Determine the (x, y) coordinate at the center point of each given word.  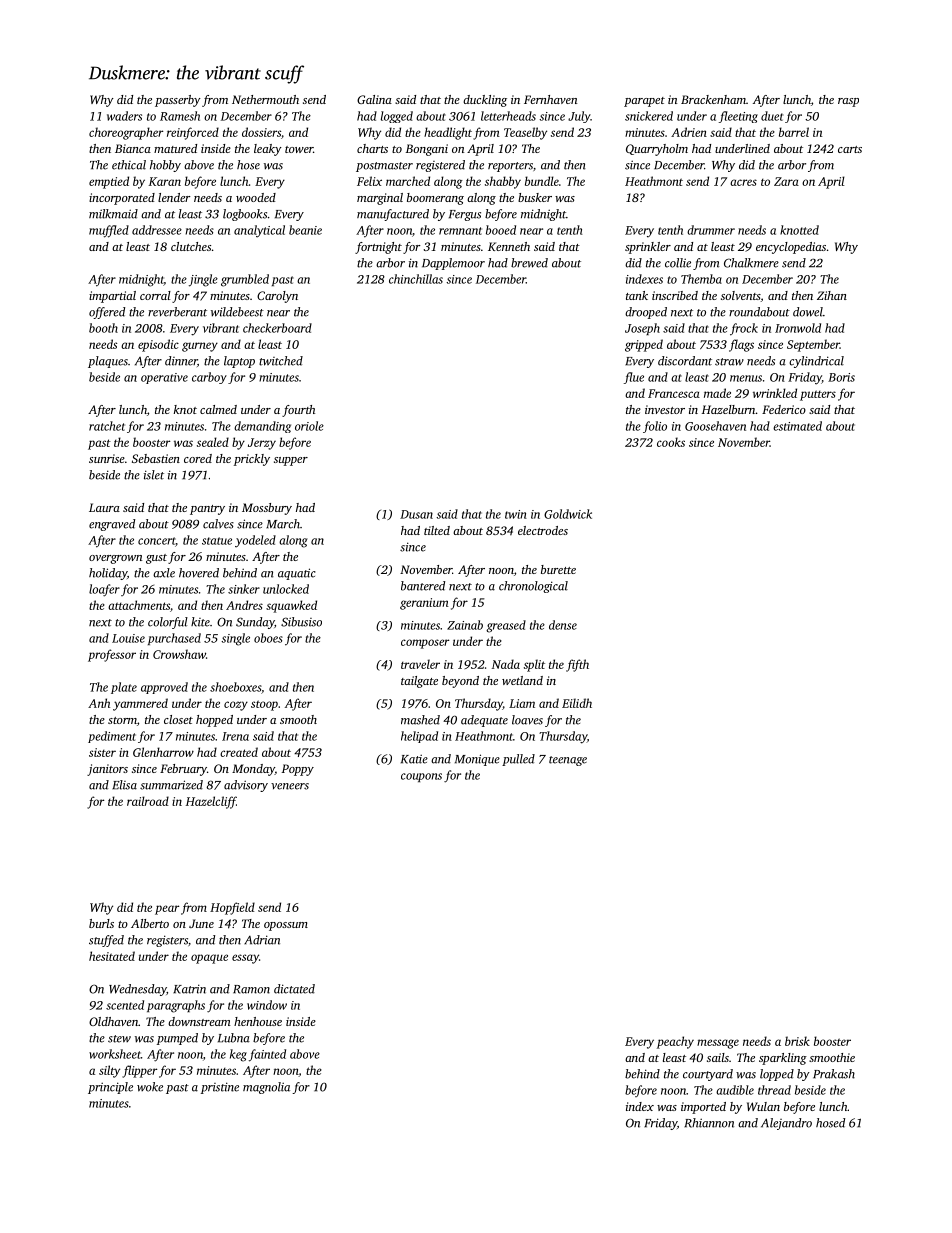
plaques (108, 362)
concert (157, 542)
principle (110, 1088)
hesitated (112, 956)
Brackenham (713, 99)
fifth (577, 665)
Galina (374, 99)
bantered (423, 586)
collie (678, 263)
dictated (294, 989)
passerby (178, 101)
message (718, 1044)
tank (637, 295)
